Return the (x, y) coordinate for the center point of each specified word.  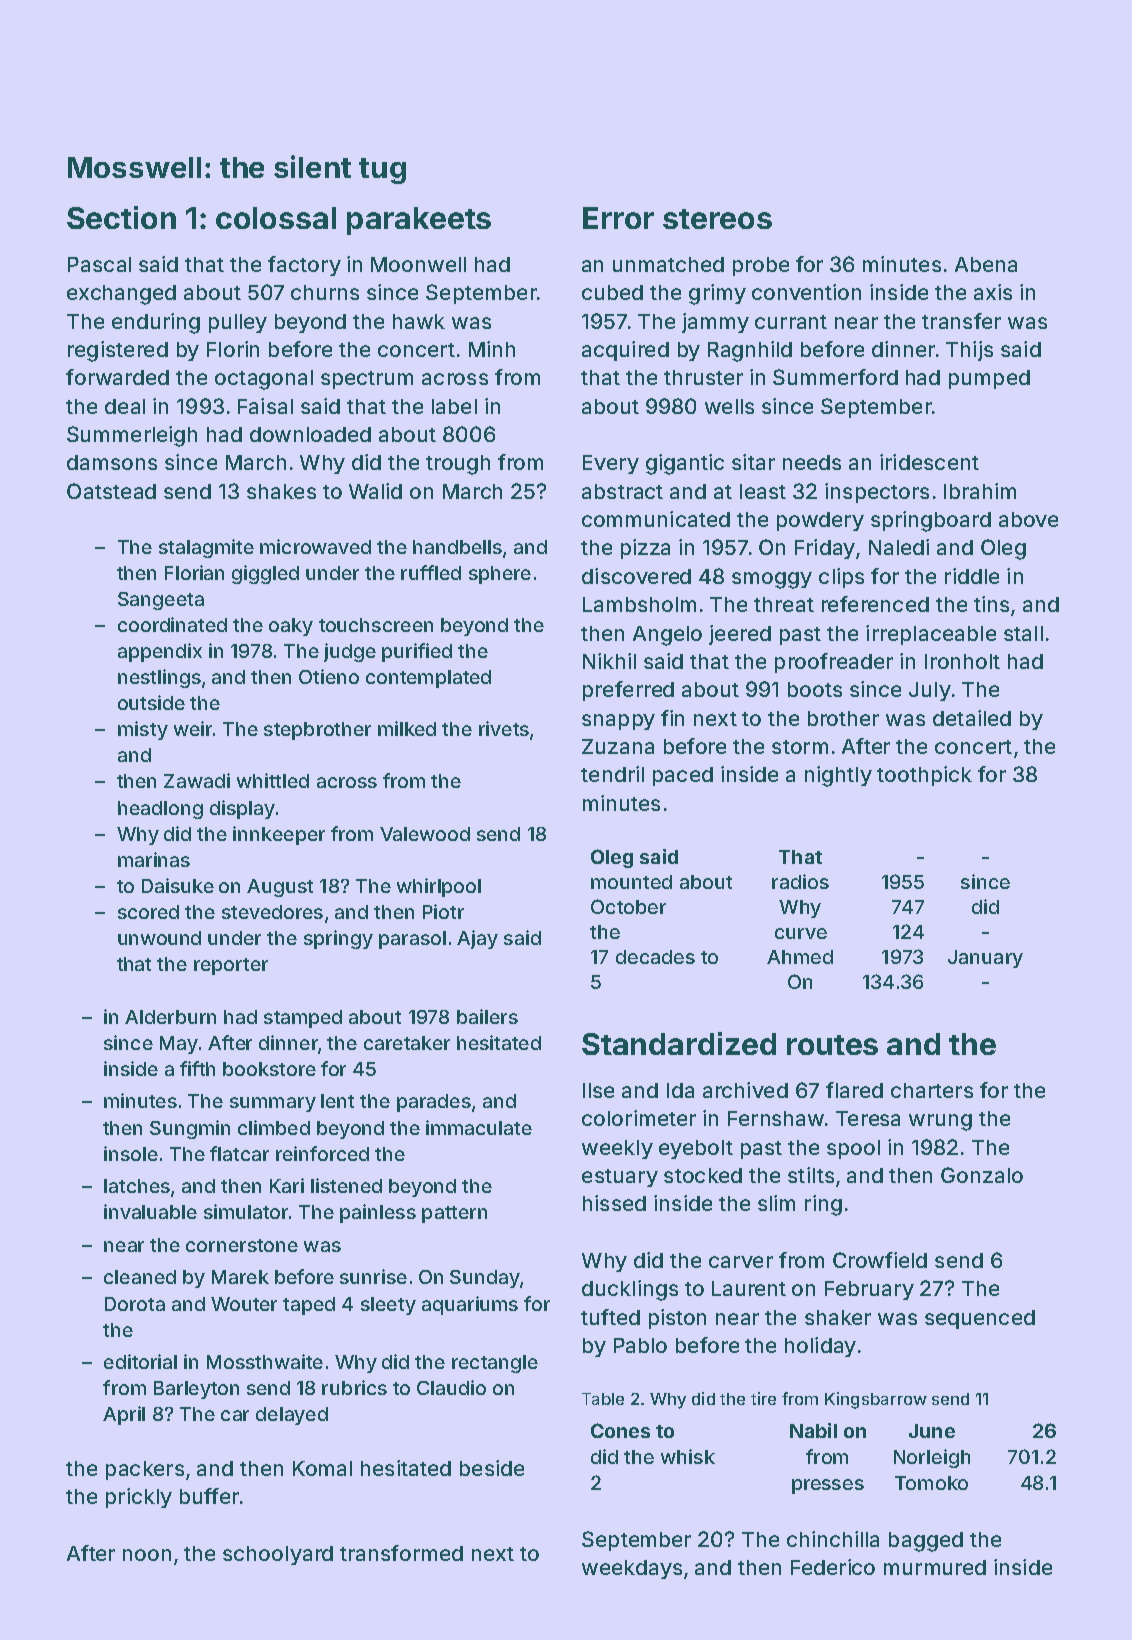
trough (458, 465)
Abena (986, 264)
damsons (112, 462)
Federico (833, 1567)
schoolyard (278, 1555)
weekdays (632, 1569)
